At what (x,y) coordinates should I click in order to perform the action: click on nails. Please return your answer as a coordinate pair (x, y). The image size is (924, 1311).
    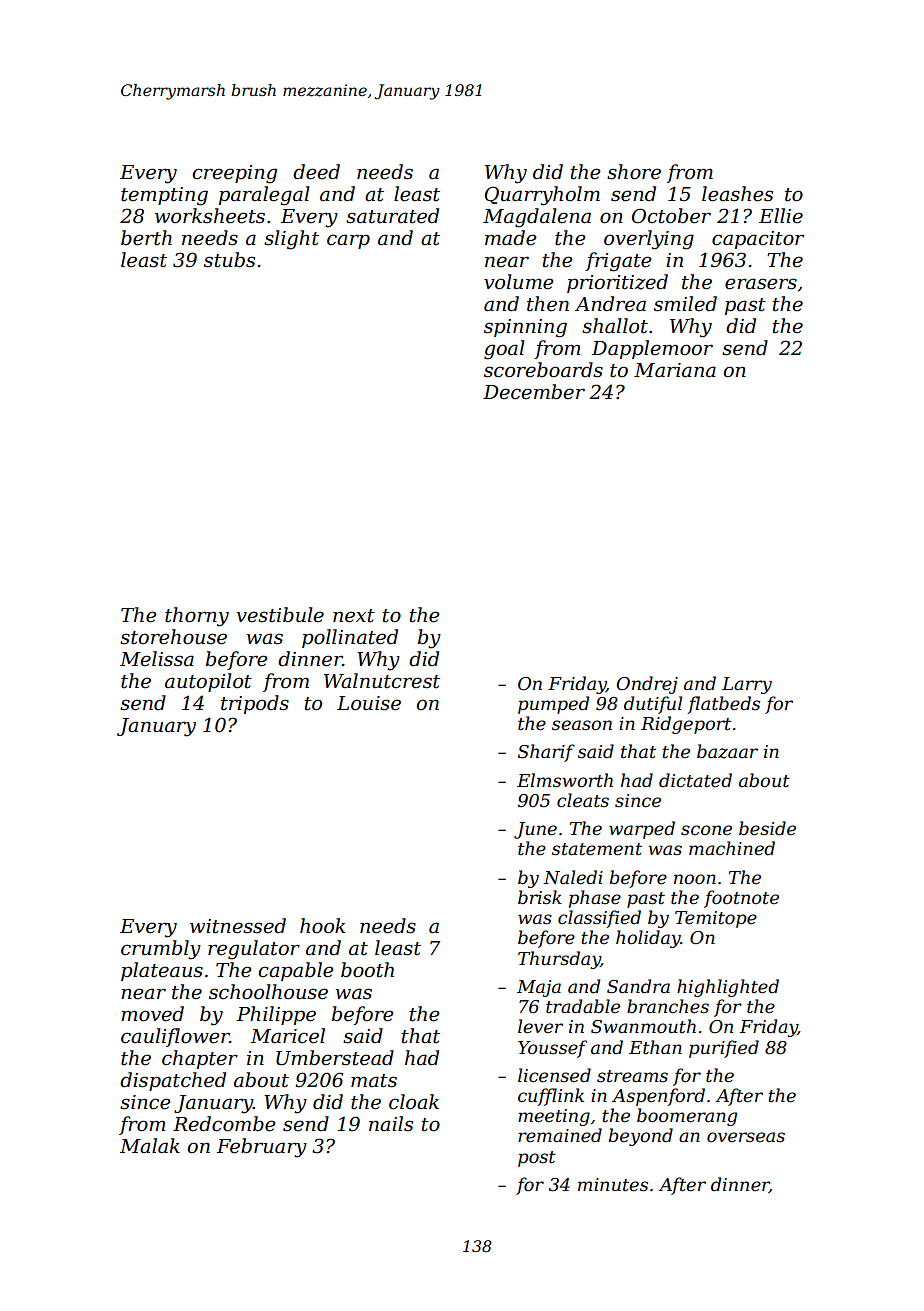
    Looking at the image, I should click on (391, 1124).
